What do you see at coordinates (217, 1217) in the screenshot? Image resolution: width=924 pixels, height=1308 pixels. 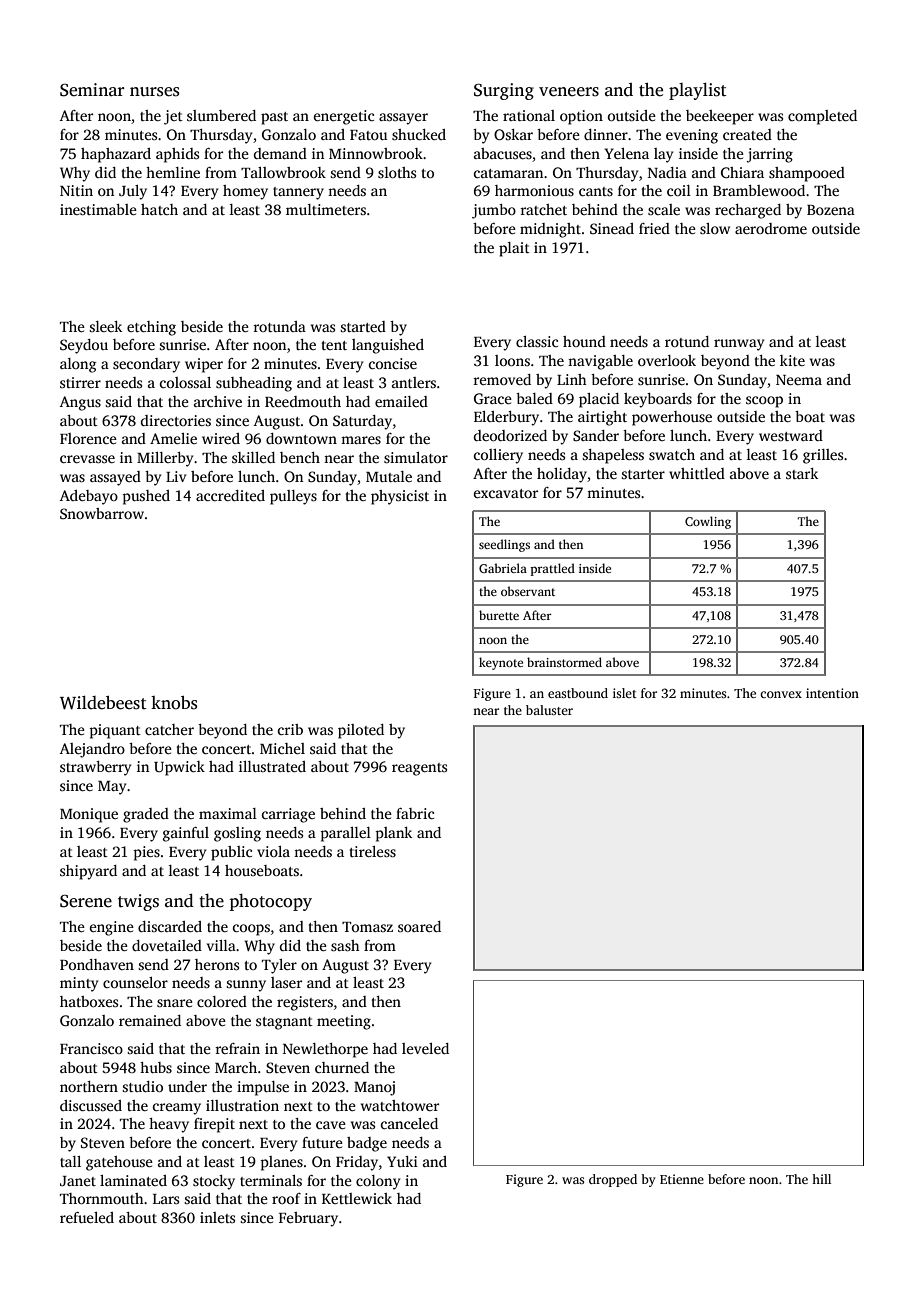 I see `inlets` at bounding box center [217, 1217].
